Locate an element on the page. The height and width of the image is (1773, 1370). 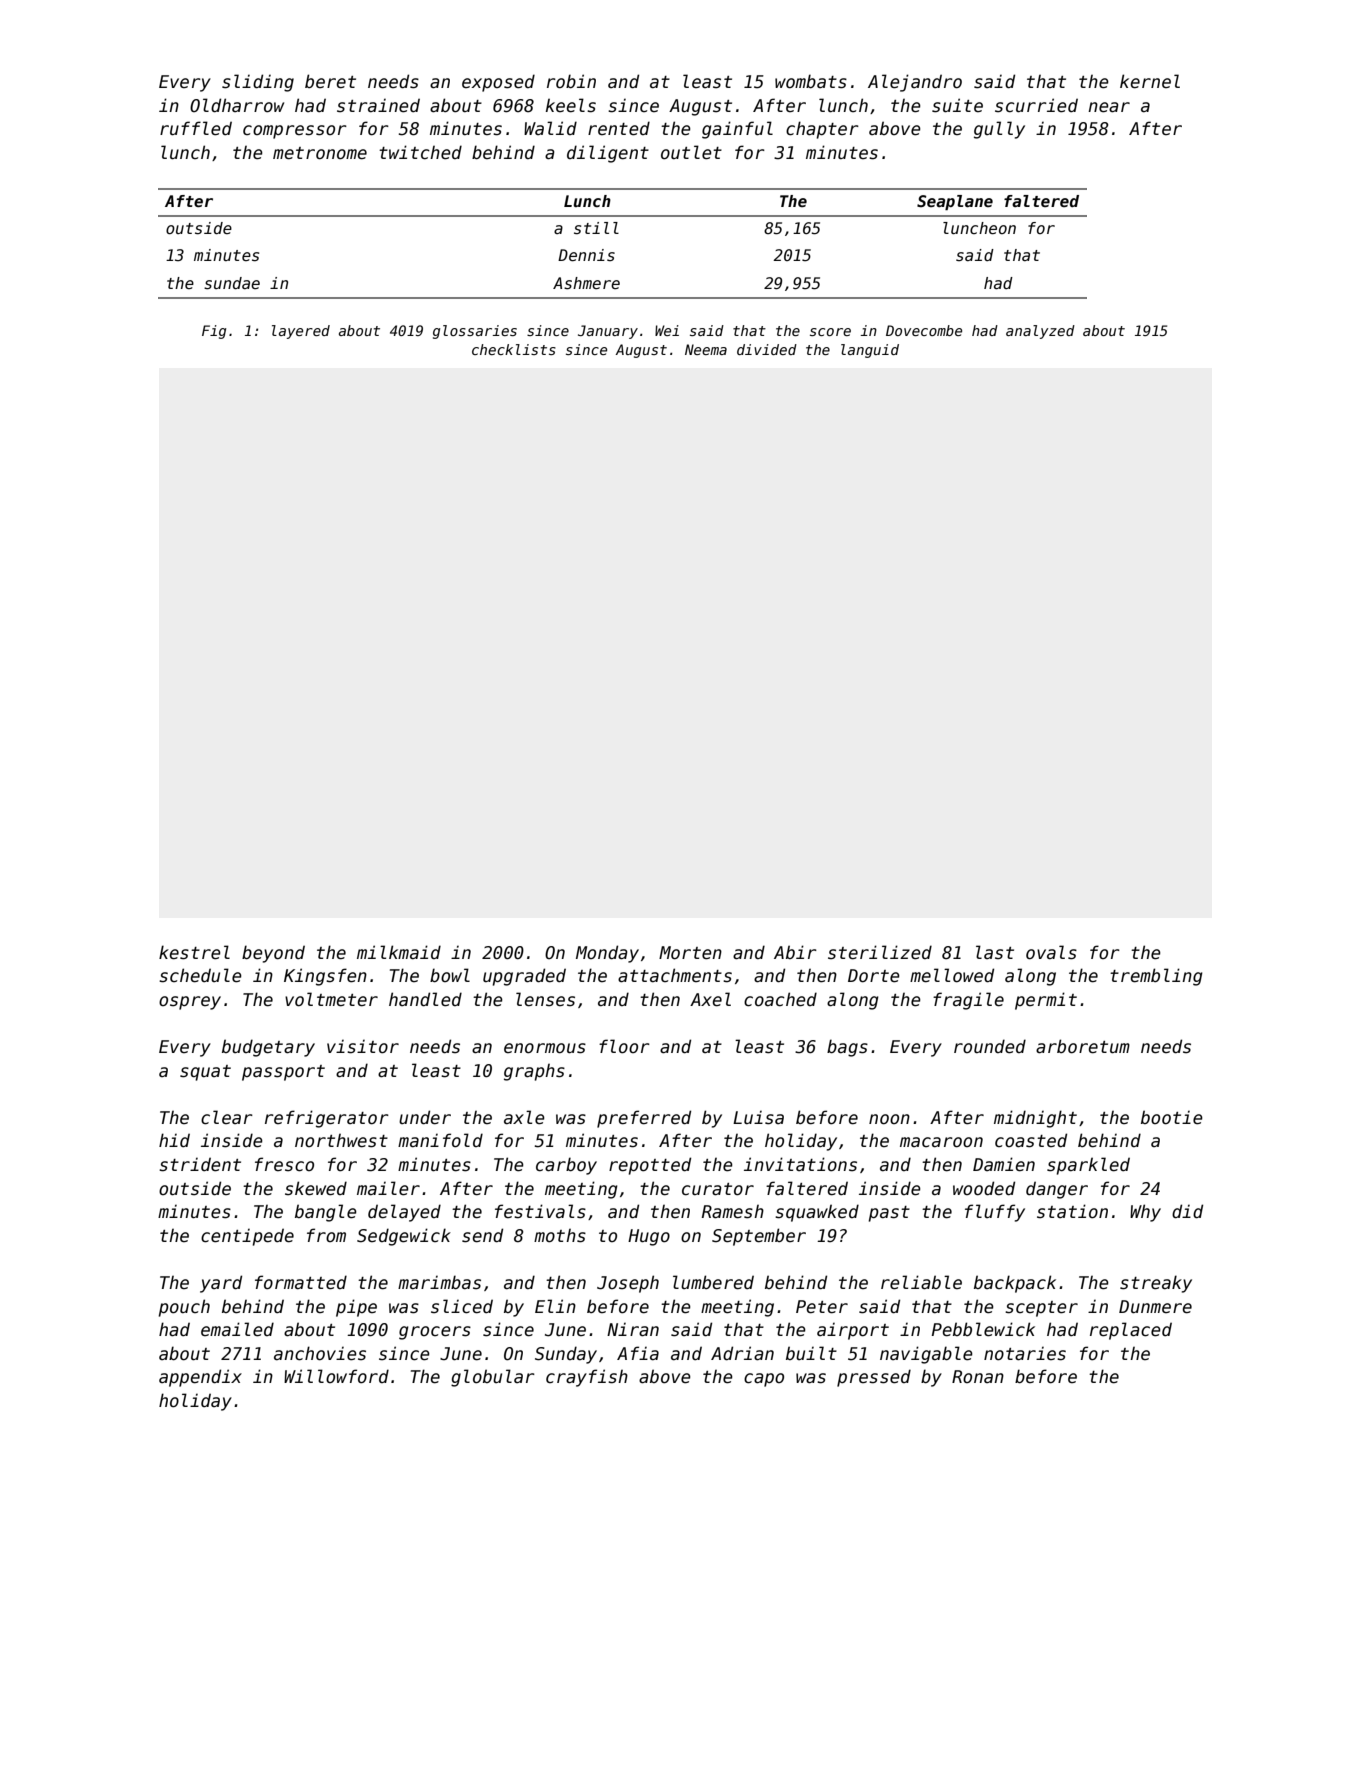
compressor is located at coordinates (295, 132).
